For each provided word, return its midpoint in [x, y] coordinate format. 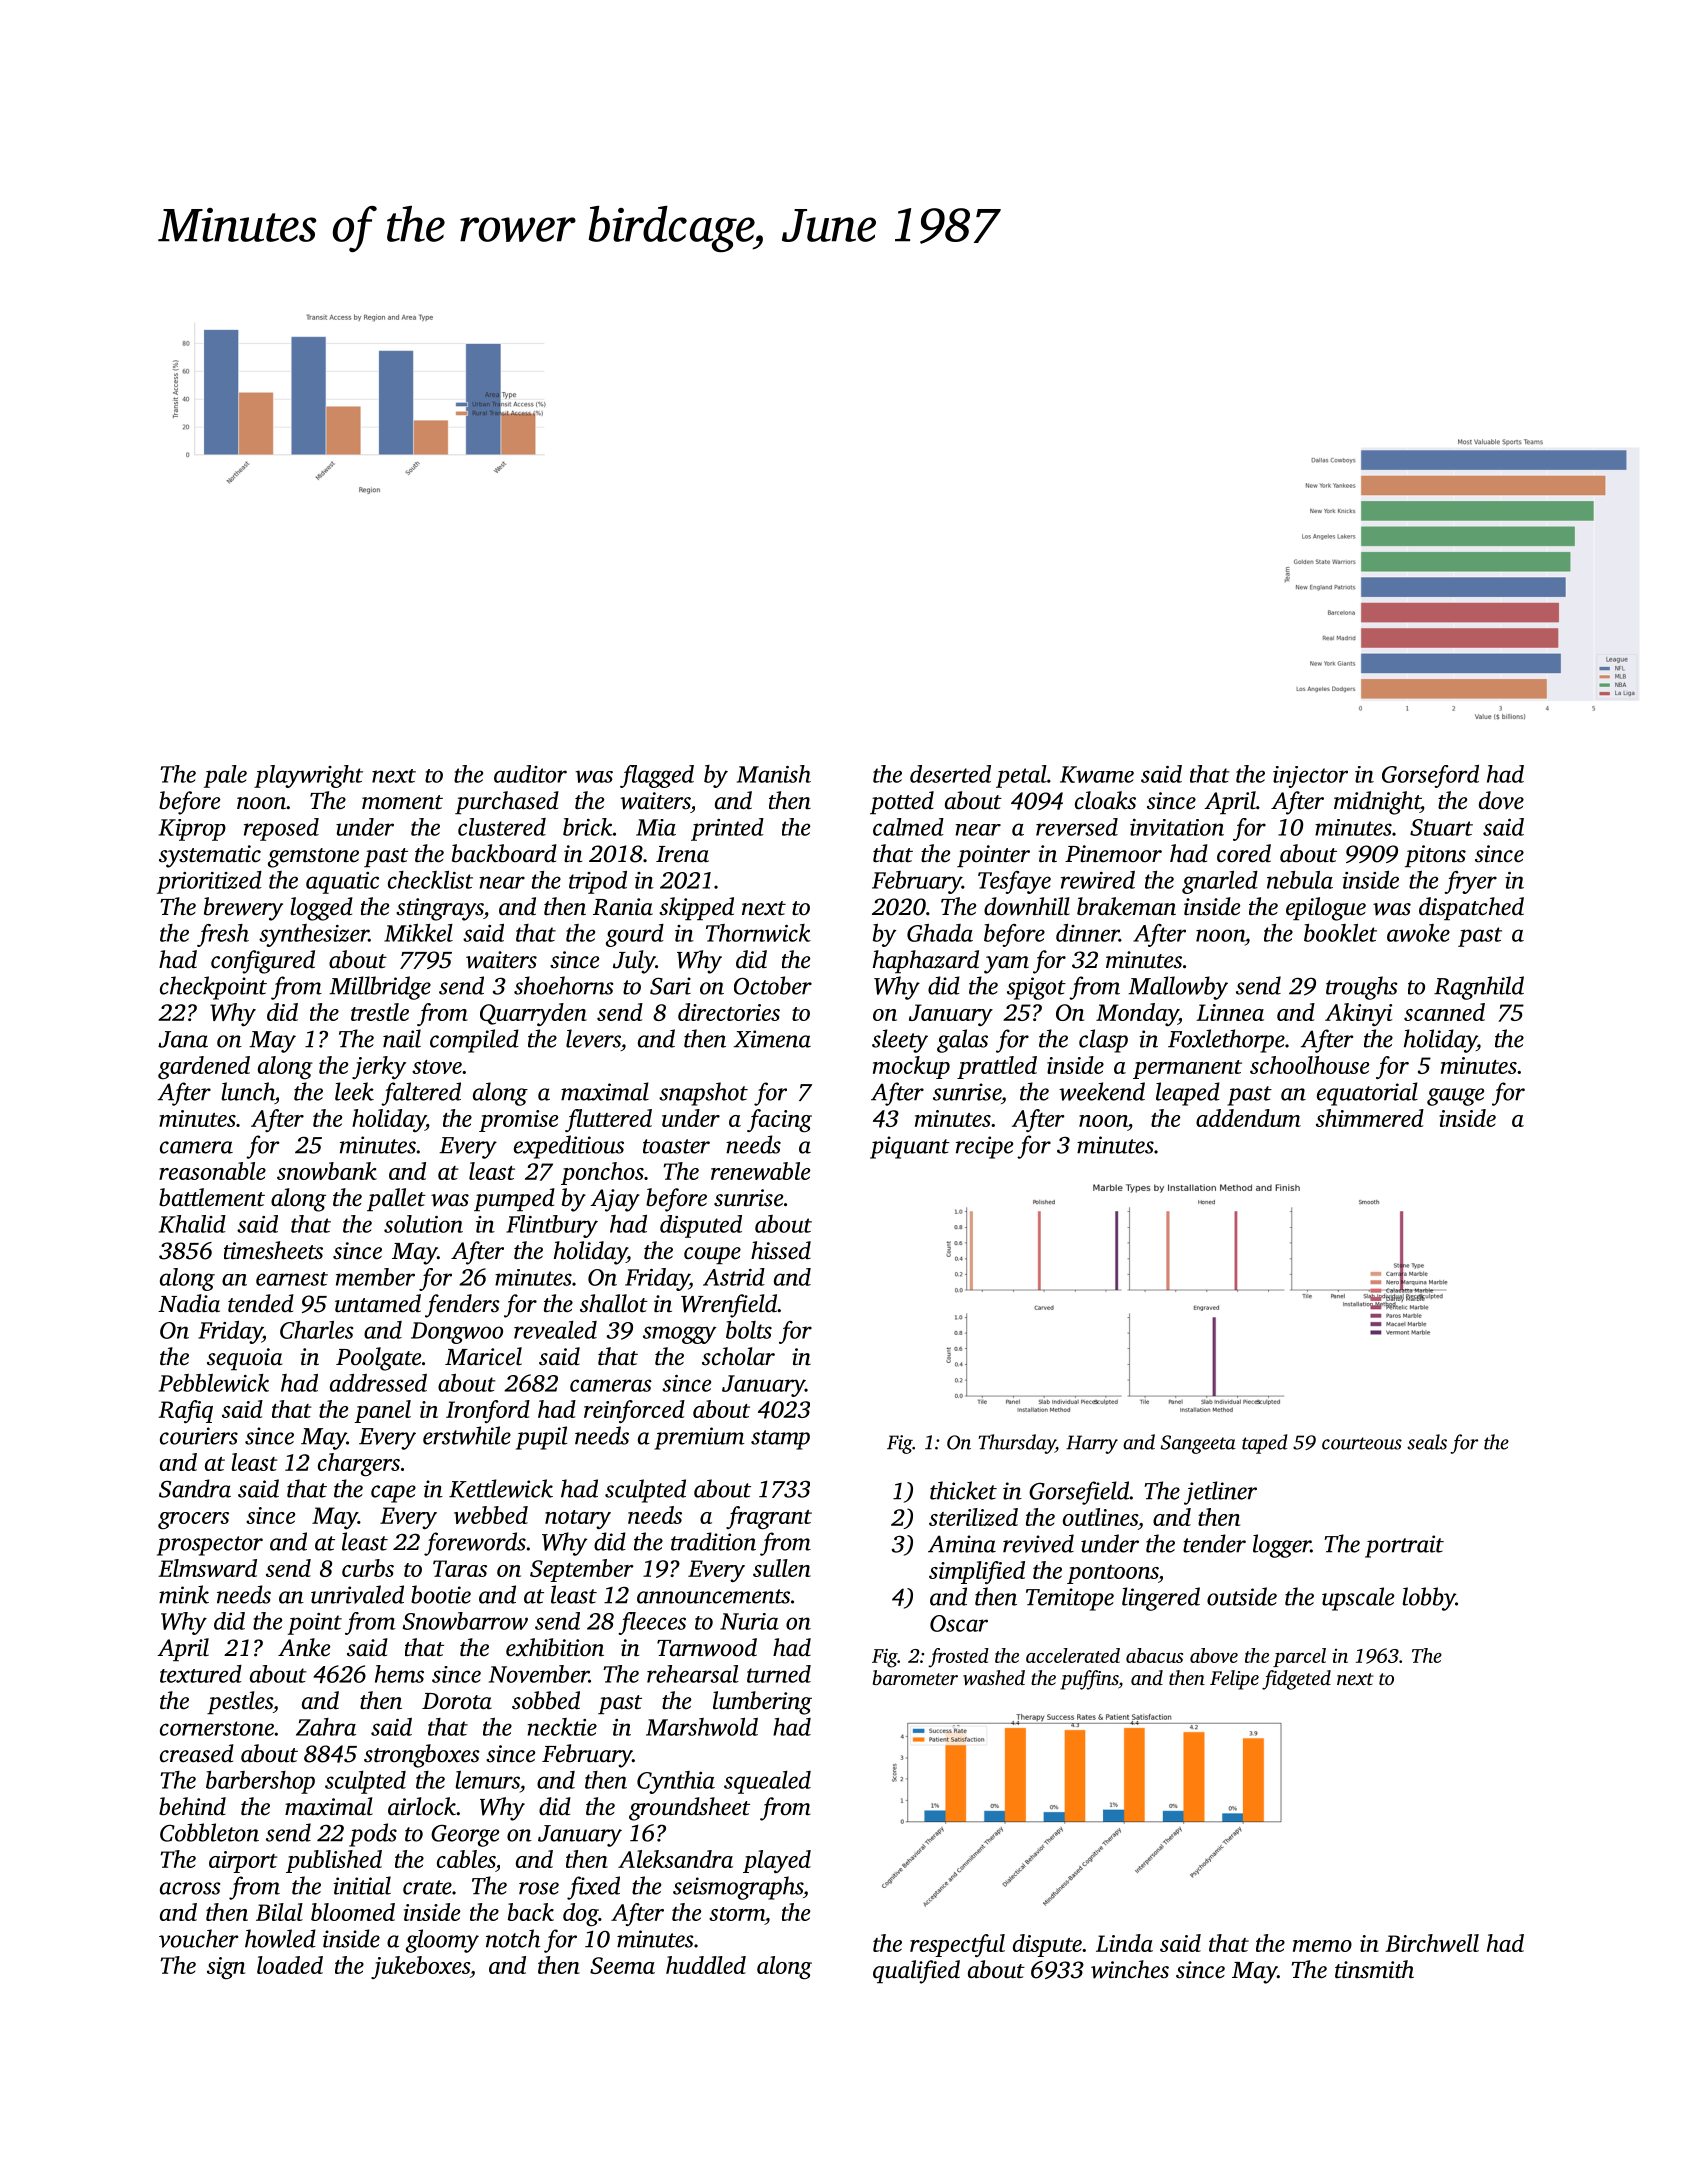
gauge [1455, 1097]
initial [362, 1885]
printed [727, 829]
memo [1322, 1946]
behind [192, 1806]
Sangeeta [1198, 1444]
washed [994, 1677]
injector [1310, 777]
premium [699, 1438]
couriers [199, 1436]
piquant [910, 1147]
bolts [749, 1330]
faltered [421, 1094]
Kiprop [192, 830]
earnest [292, 1279]
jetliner [1220, 1493]
